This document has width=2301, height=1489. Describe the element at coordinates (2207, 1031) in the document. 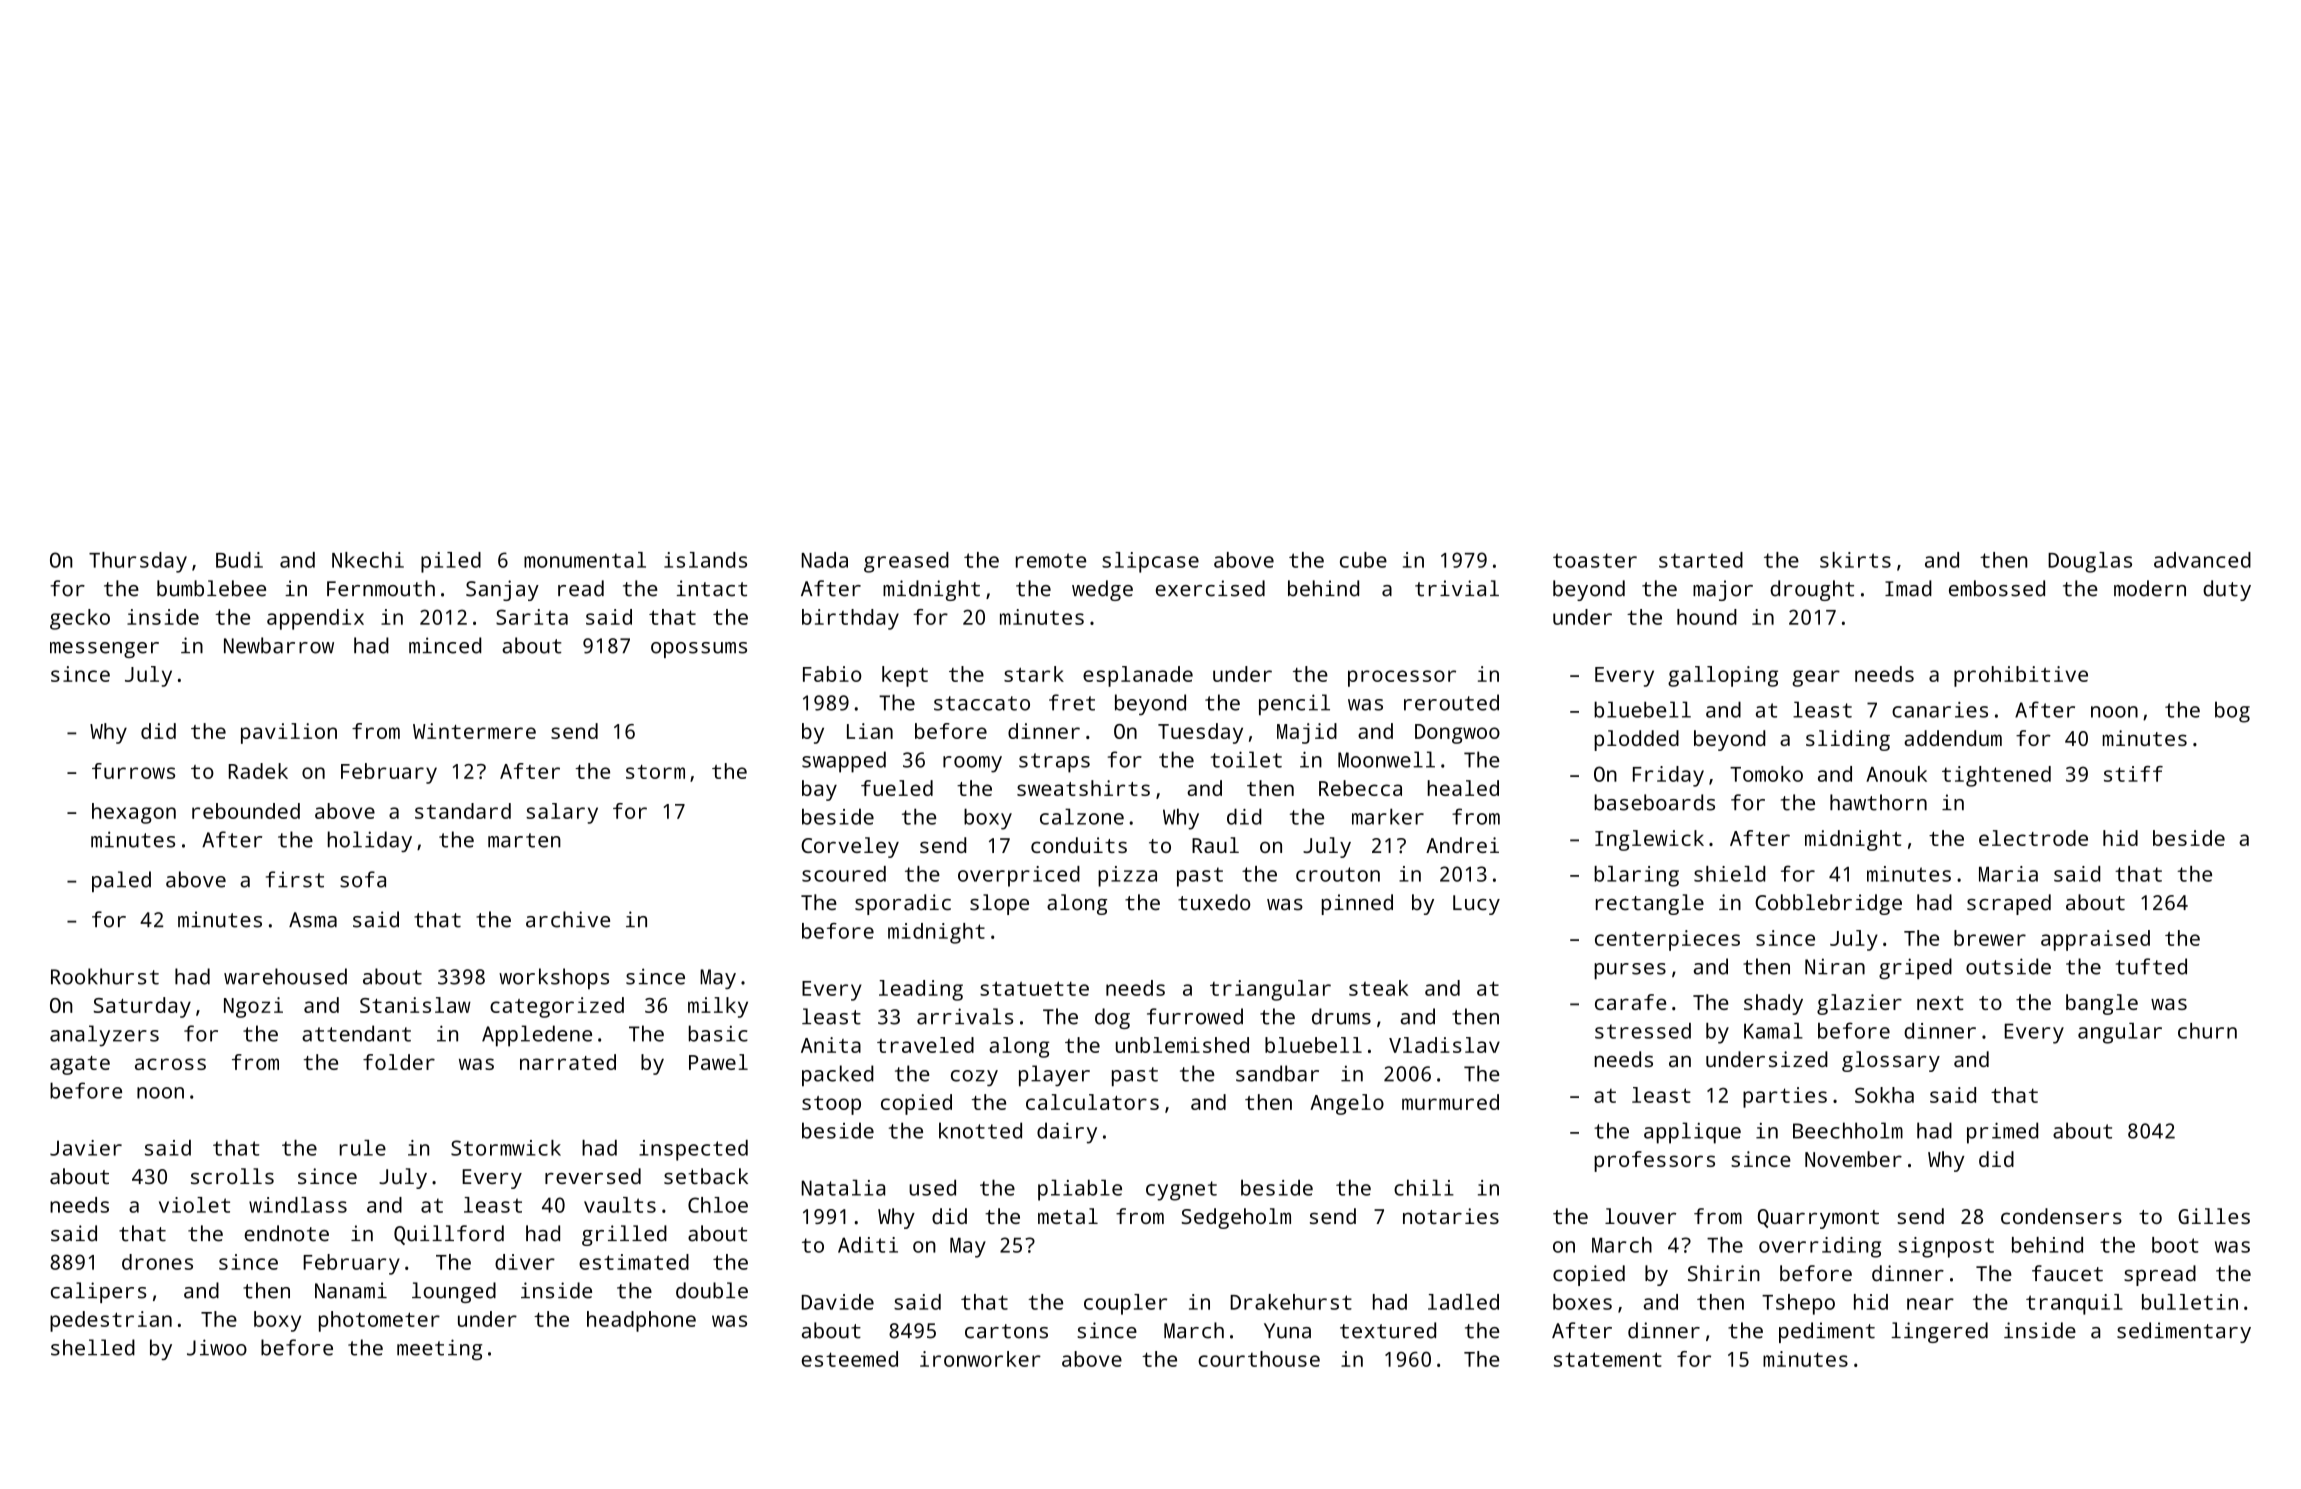

I see `churn` at that location.
